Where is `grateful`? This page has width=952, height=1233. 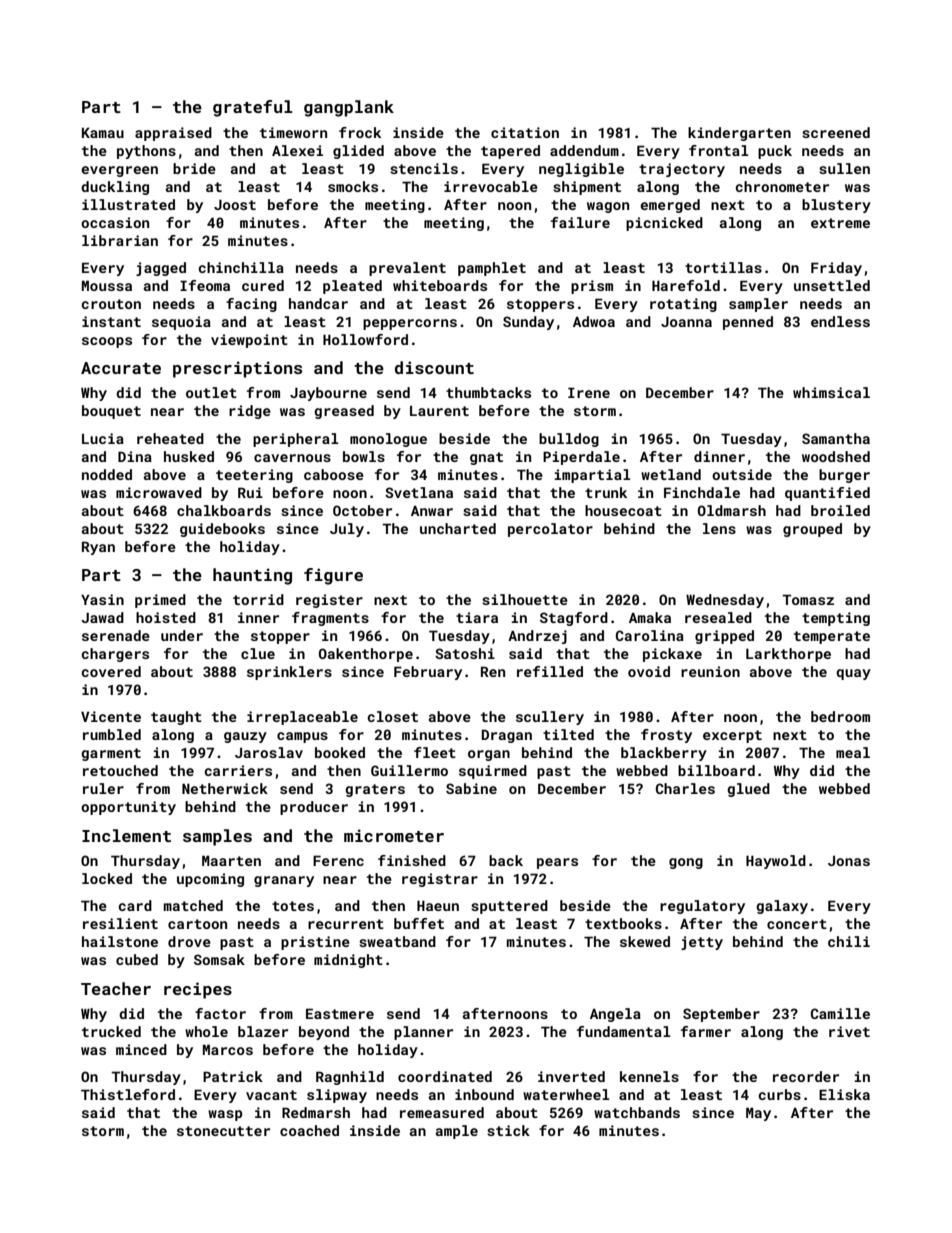 grateful is located at coordinates (253, 108).
